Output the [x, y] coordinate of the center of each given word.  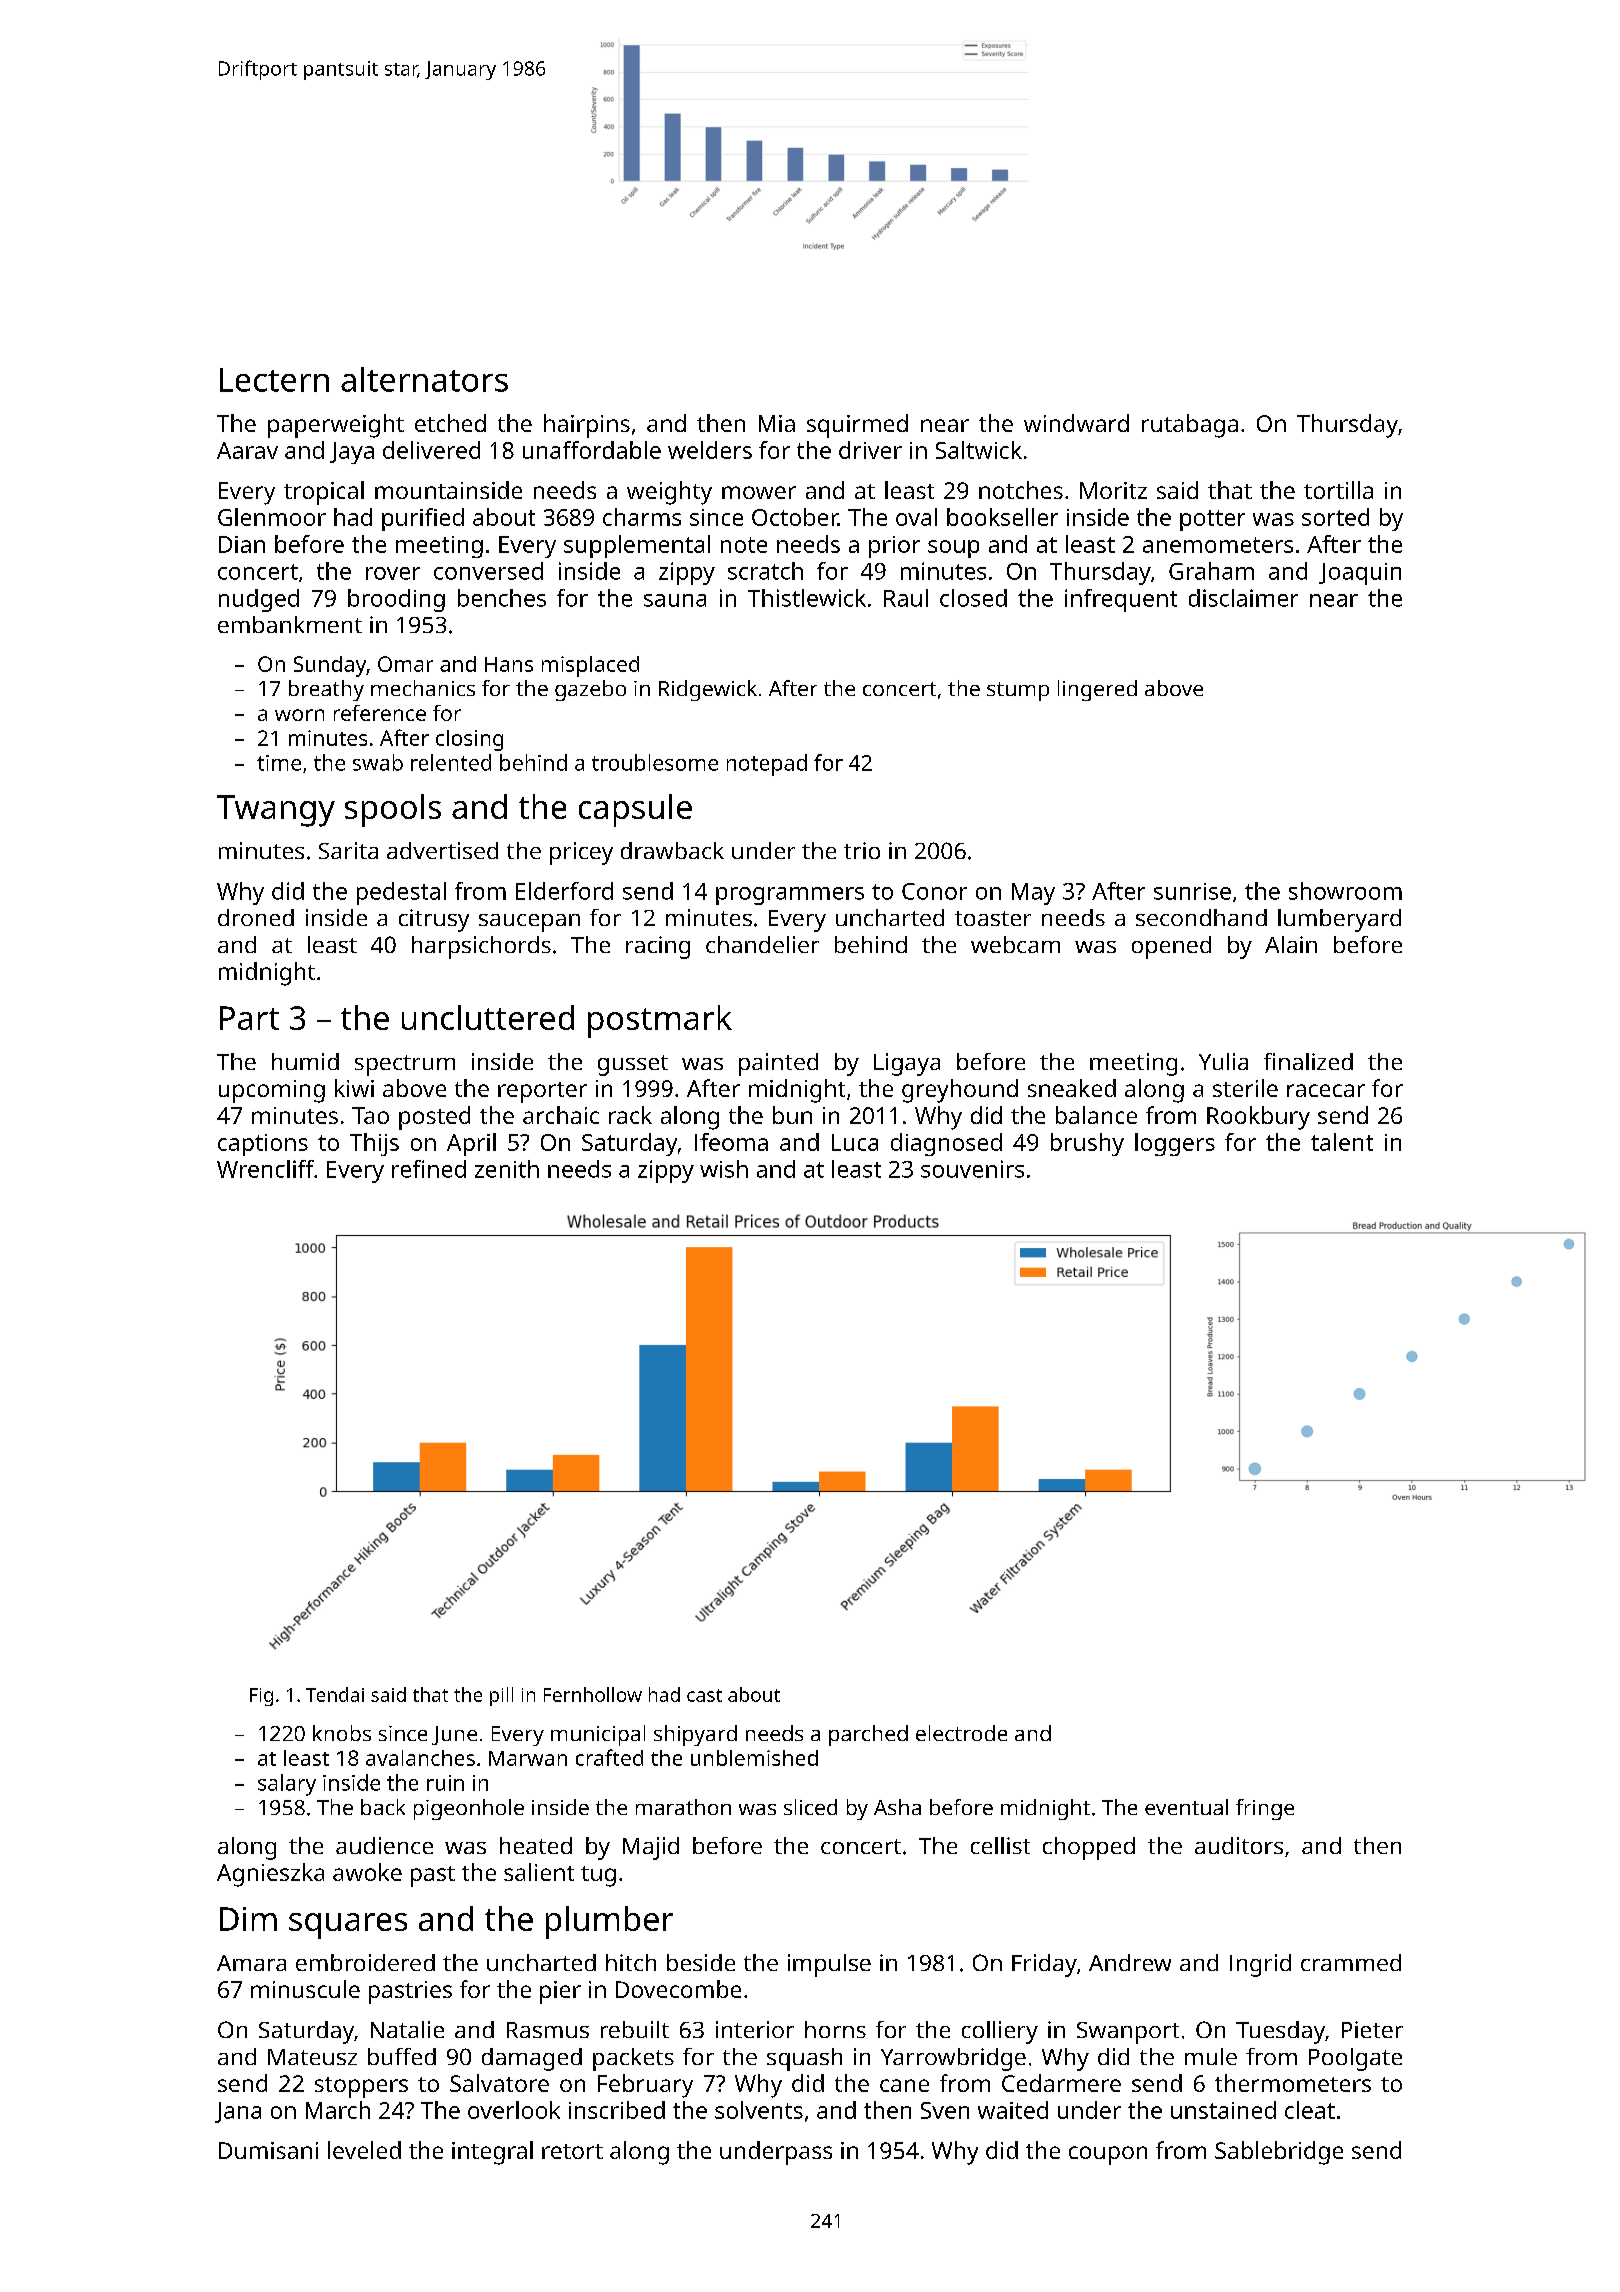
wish [724, 1169]
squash [804, 2059]
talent [1342, 1142]
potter [1212, 520]
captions [263, 1145]
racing [658, 947]
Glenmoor [272, 517]
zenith [507, 1169]
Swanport [1128, 2033]
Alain [1291, 944]
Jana [238, 2112]
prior [894, 547]
